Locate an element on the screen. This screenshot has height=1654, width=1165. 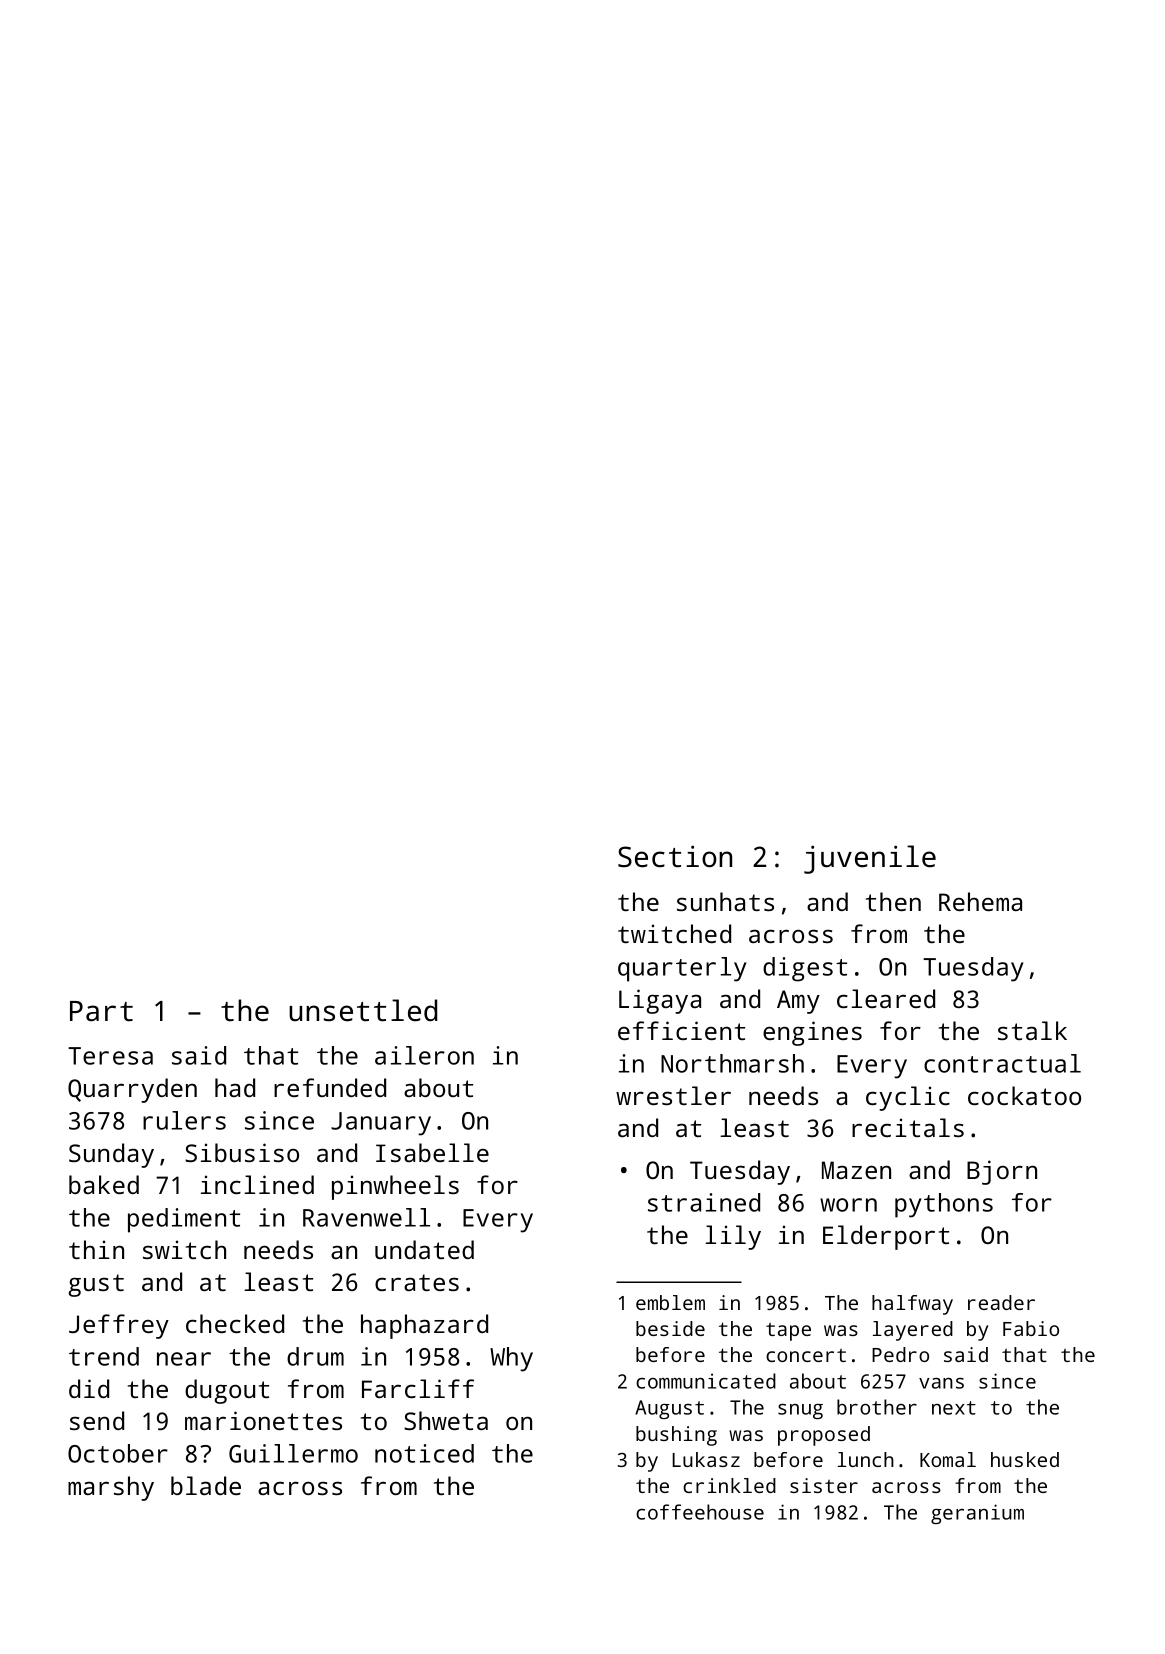
January is located at coordinates (381, 1124).
